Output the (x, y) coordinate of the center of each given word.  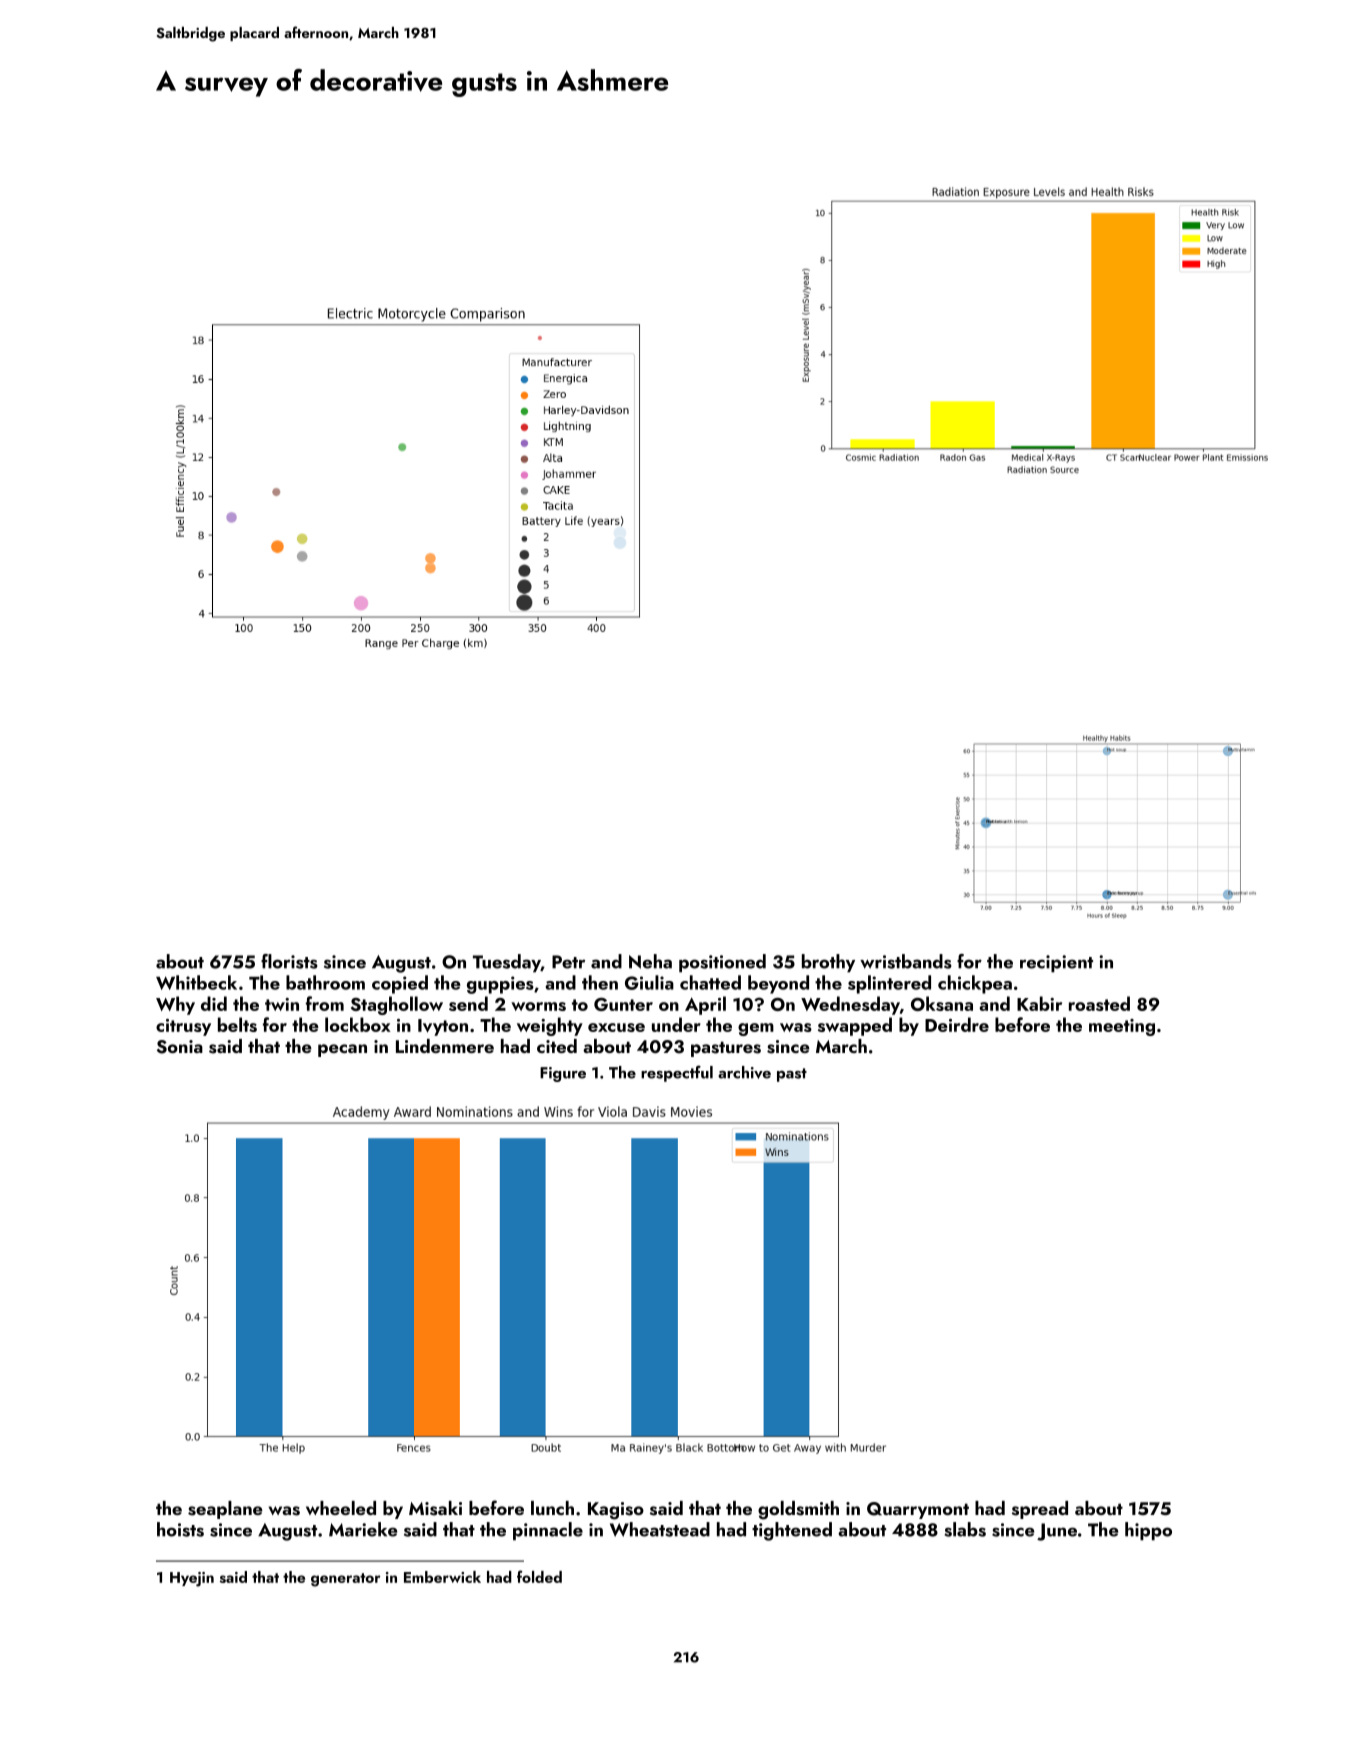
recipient (1056, 963)
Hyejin (192, 1579)
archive (744, 1072)
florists (289, 961)
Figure (563, 1074)
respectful (677, 1073)
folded (539, 1576)
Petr (568, 962)
